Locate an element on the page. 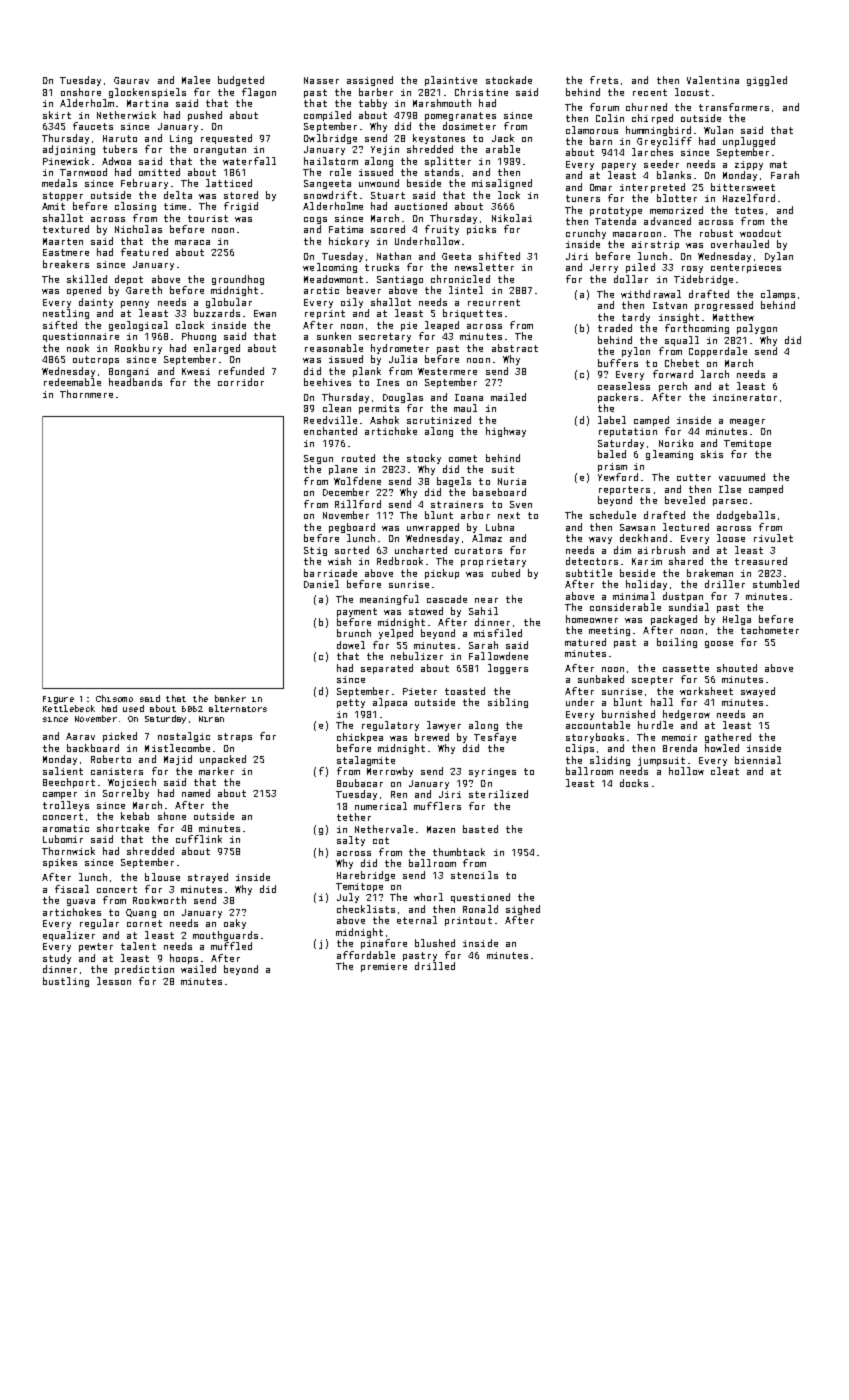  comet is located at coordinates (463, 458).
